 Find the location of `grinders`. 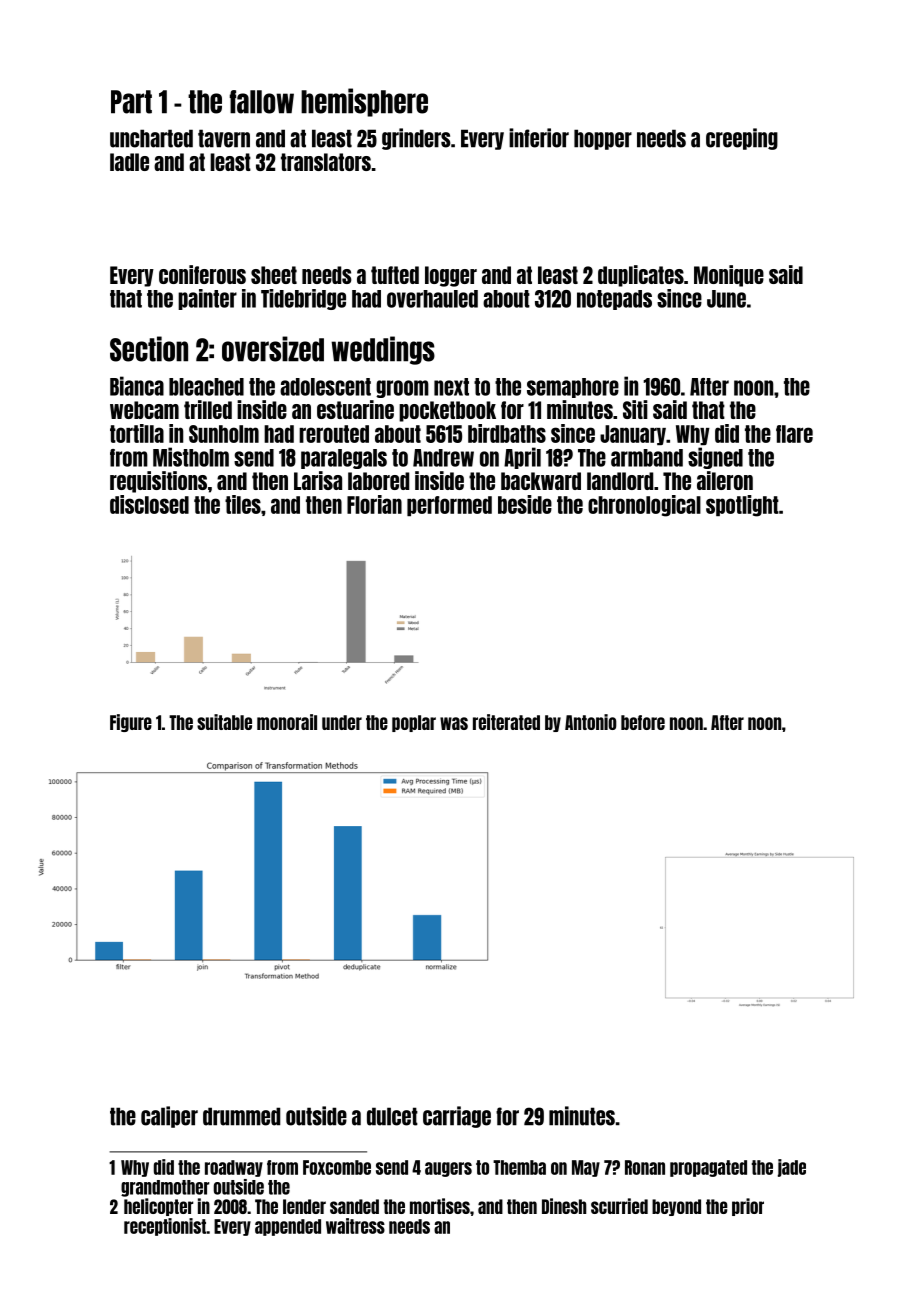

grinders is located at coordinates (416, 139).
